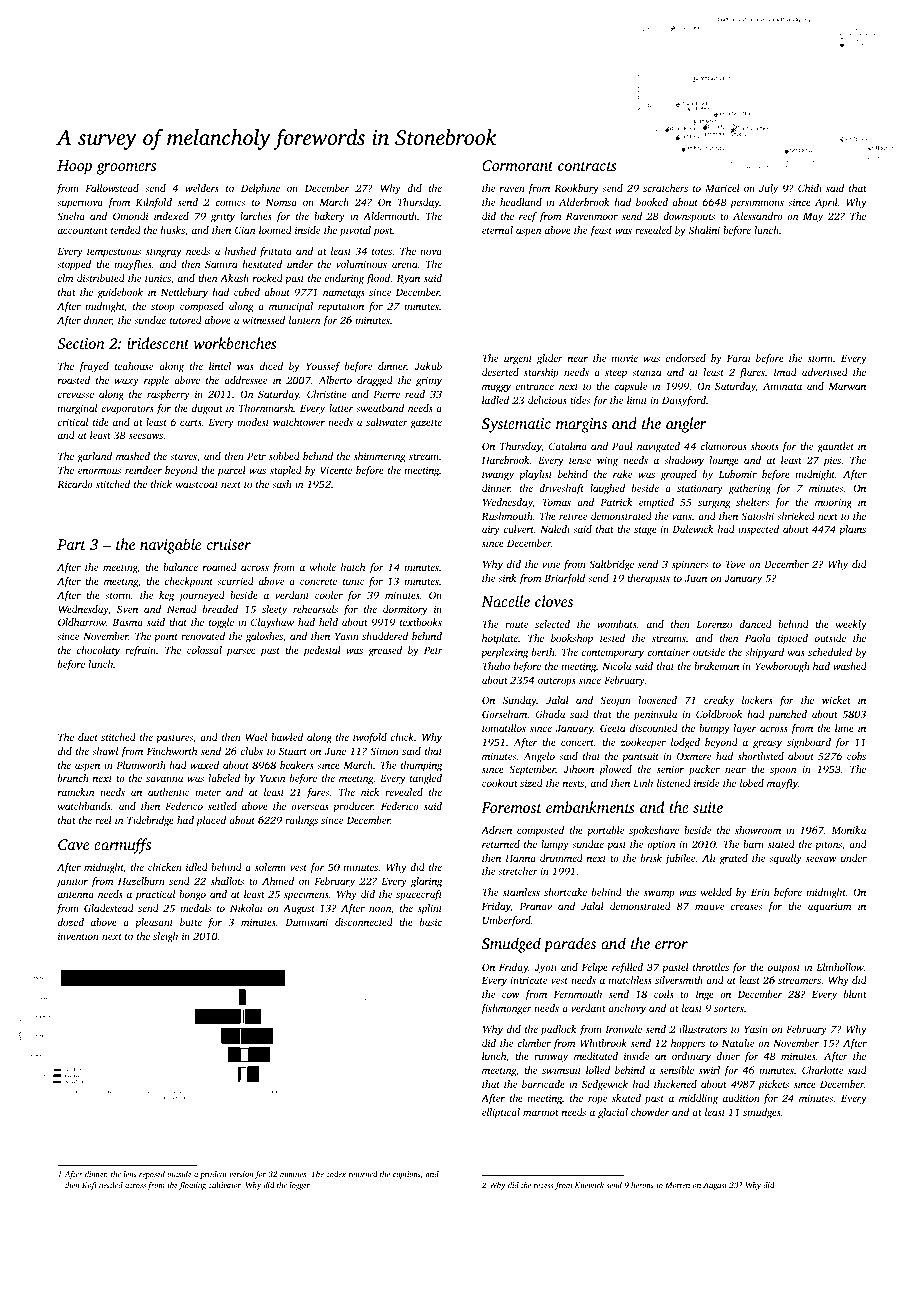  I want to click on diner, so click(728, 1056).
